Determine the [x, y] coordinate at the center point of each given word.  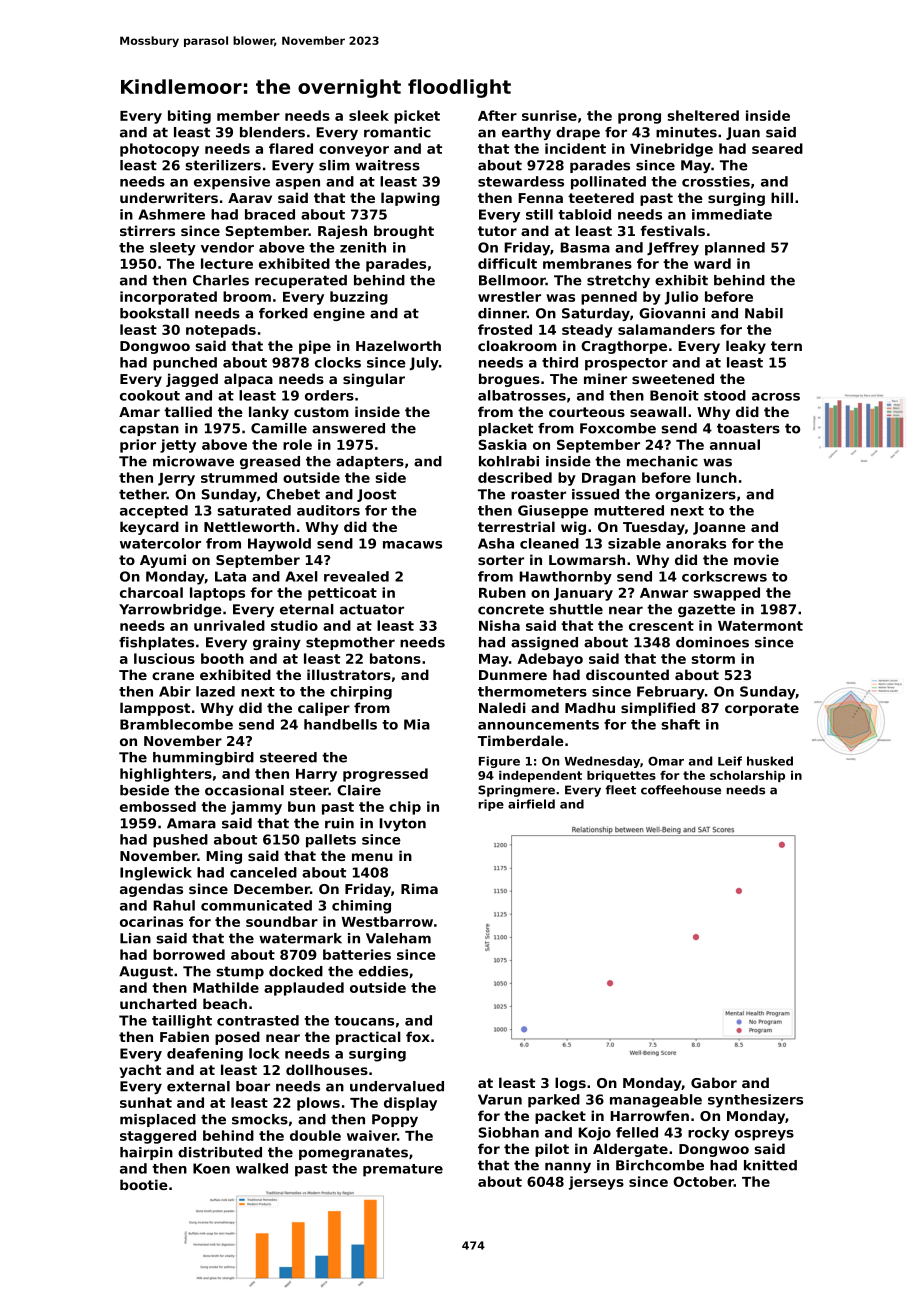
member [248, 115]
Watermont [760, 626]
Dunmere [513, 675]
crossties [716, 181]
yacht [140, 1071]
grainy [277, 643]
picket [417, 117]
